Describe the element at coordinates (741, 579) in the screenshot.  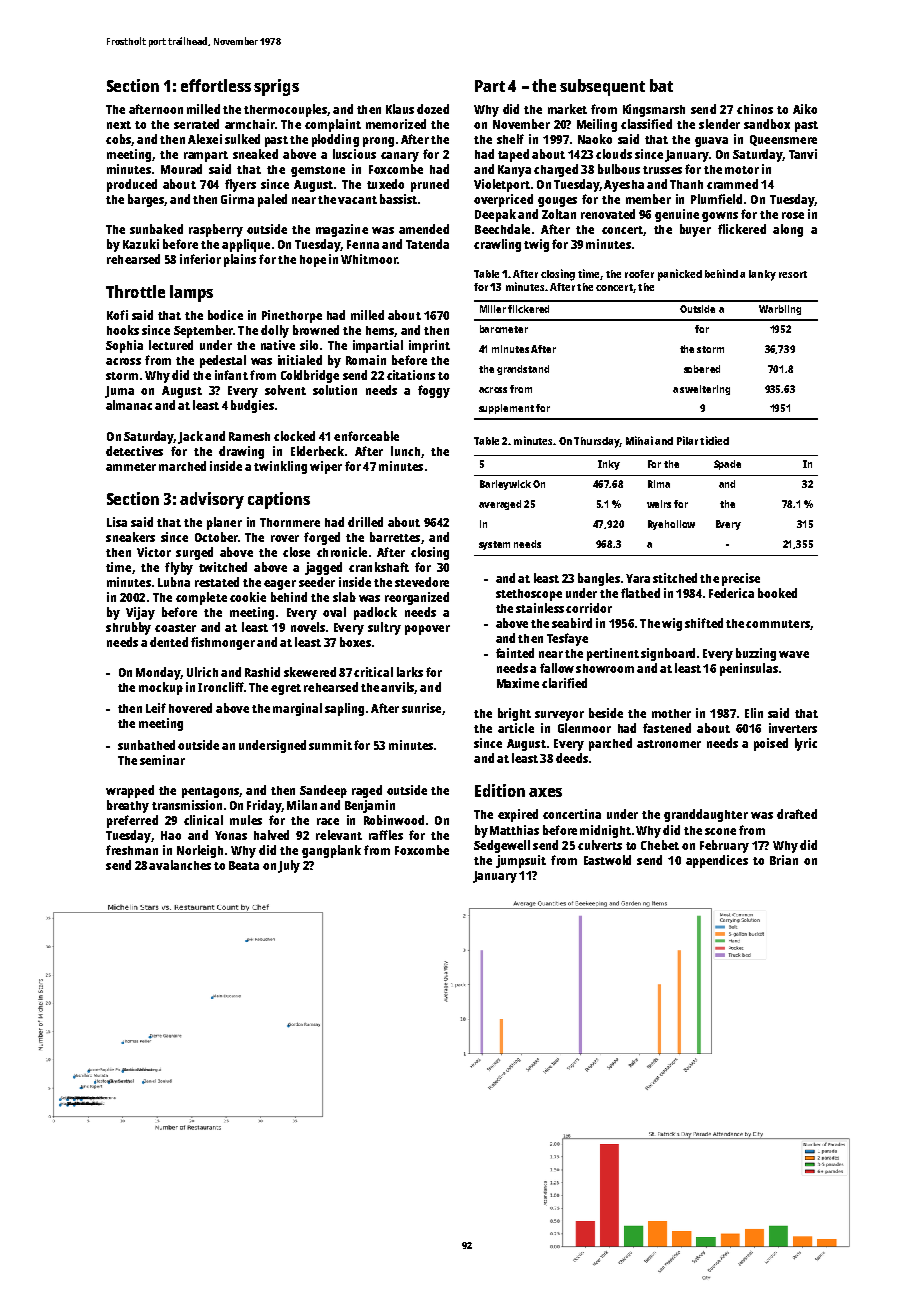
I see `precise` at that location.
